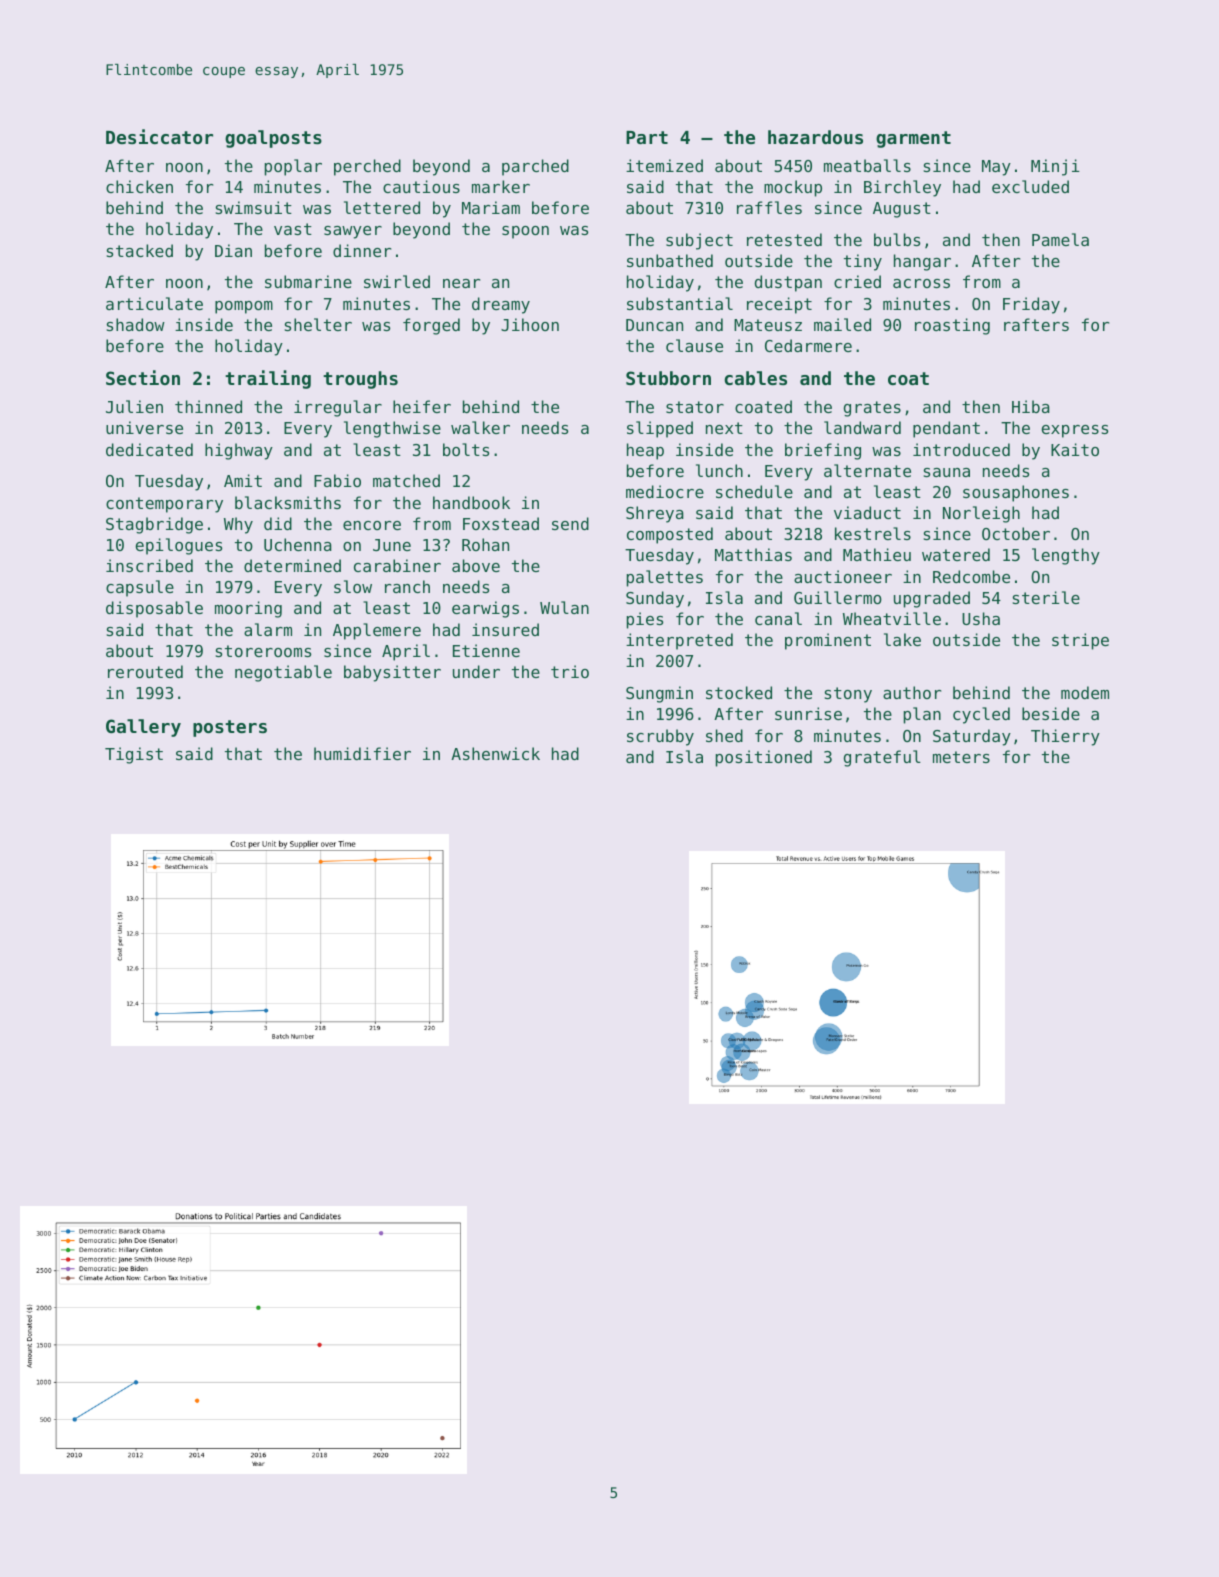  What do you see at coordinates (828, 641) in the screenshot?
I see `prominent` at bounding box center [828, 641].
